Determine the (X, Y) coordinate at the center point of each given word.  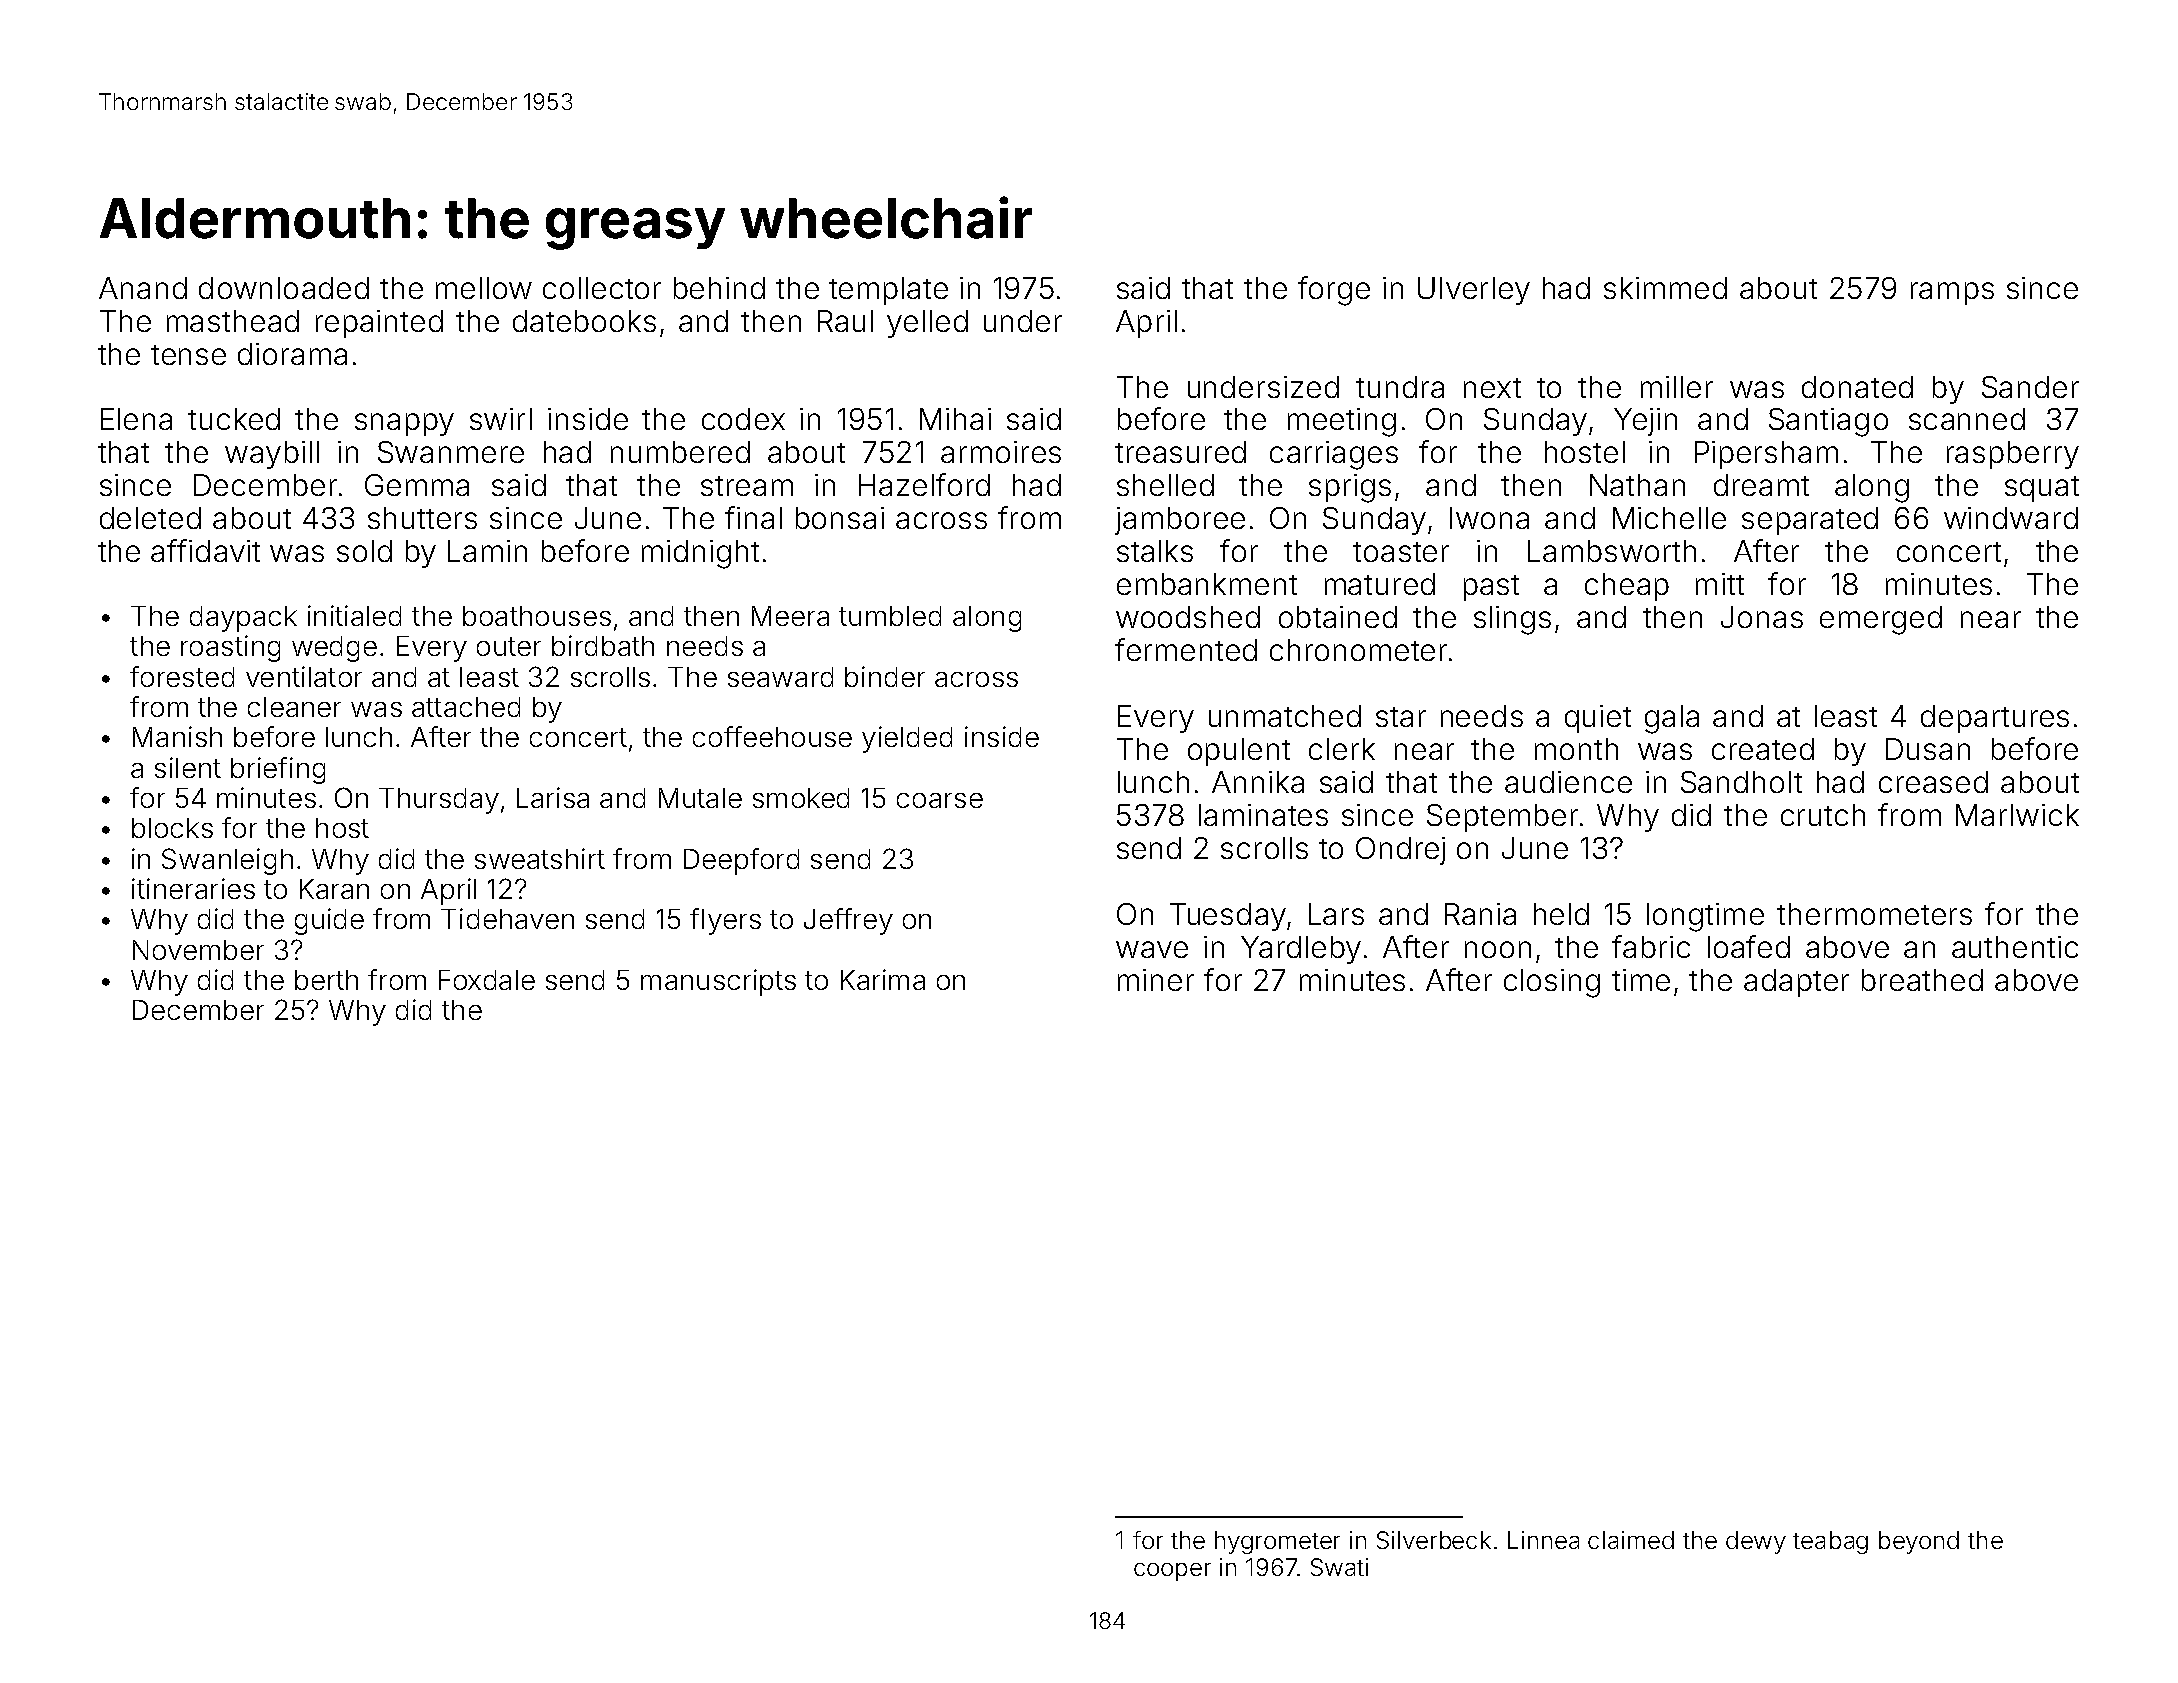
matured (1380, 584)
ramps (1952, 293)
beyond (1919, 1542)
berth (326, 980)
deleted (150, 518)
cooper (1172, 1572)
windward (2011, 518)
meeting (1342, 422)
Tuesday (1228, 917)
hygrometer (1277, 1542)
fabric (1651, 946)
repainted (379, 324)
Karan (334, 889)
